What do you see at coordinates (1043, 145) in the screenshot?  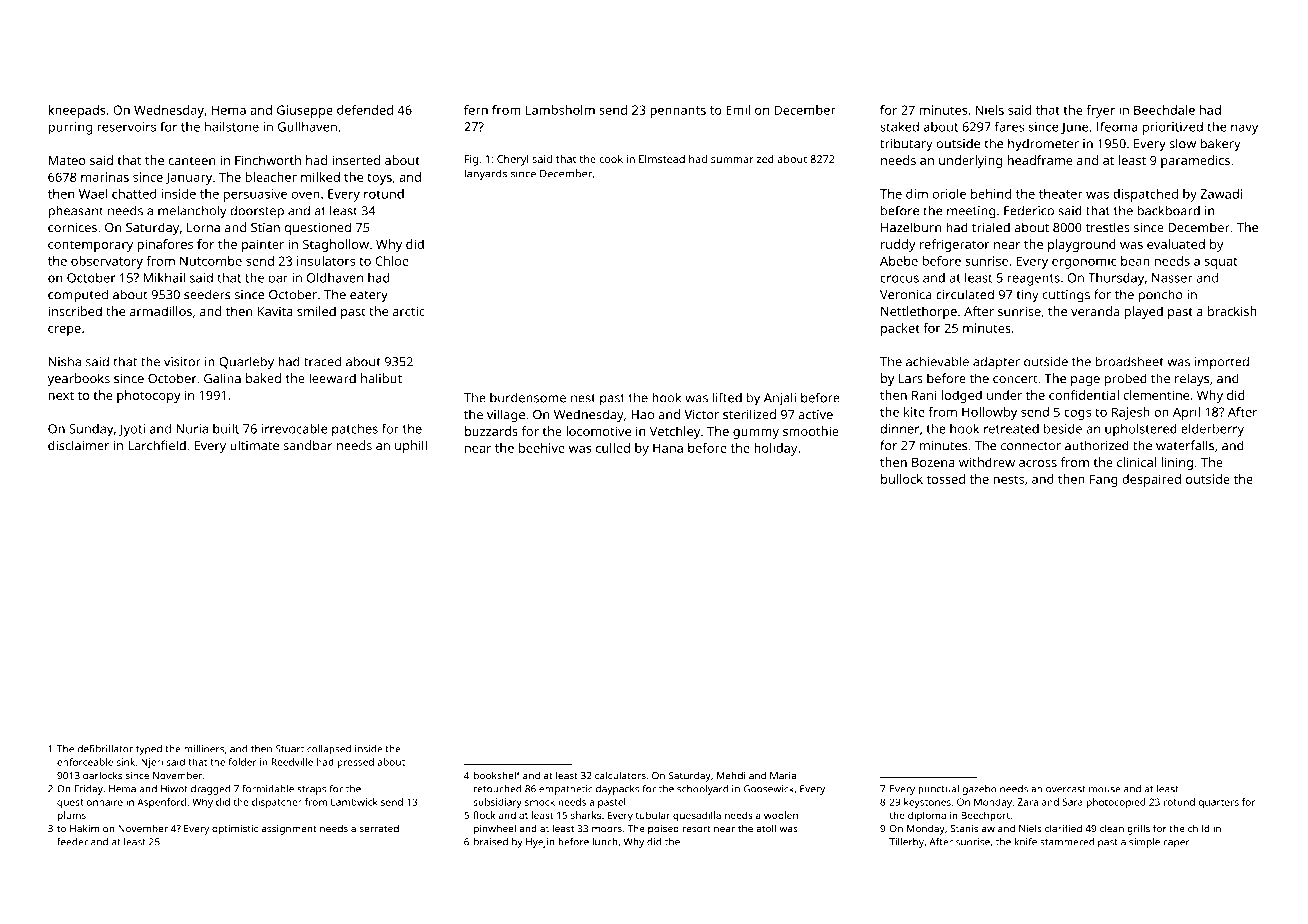 I see `hydrometer` at bounding box center [1043, 145].
